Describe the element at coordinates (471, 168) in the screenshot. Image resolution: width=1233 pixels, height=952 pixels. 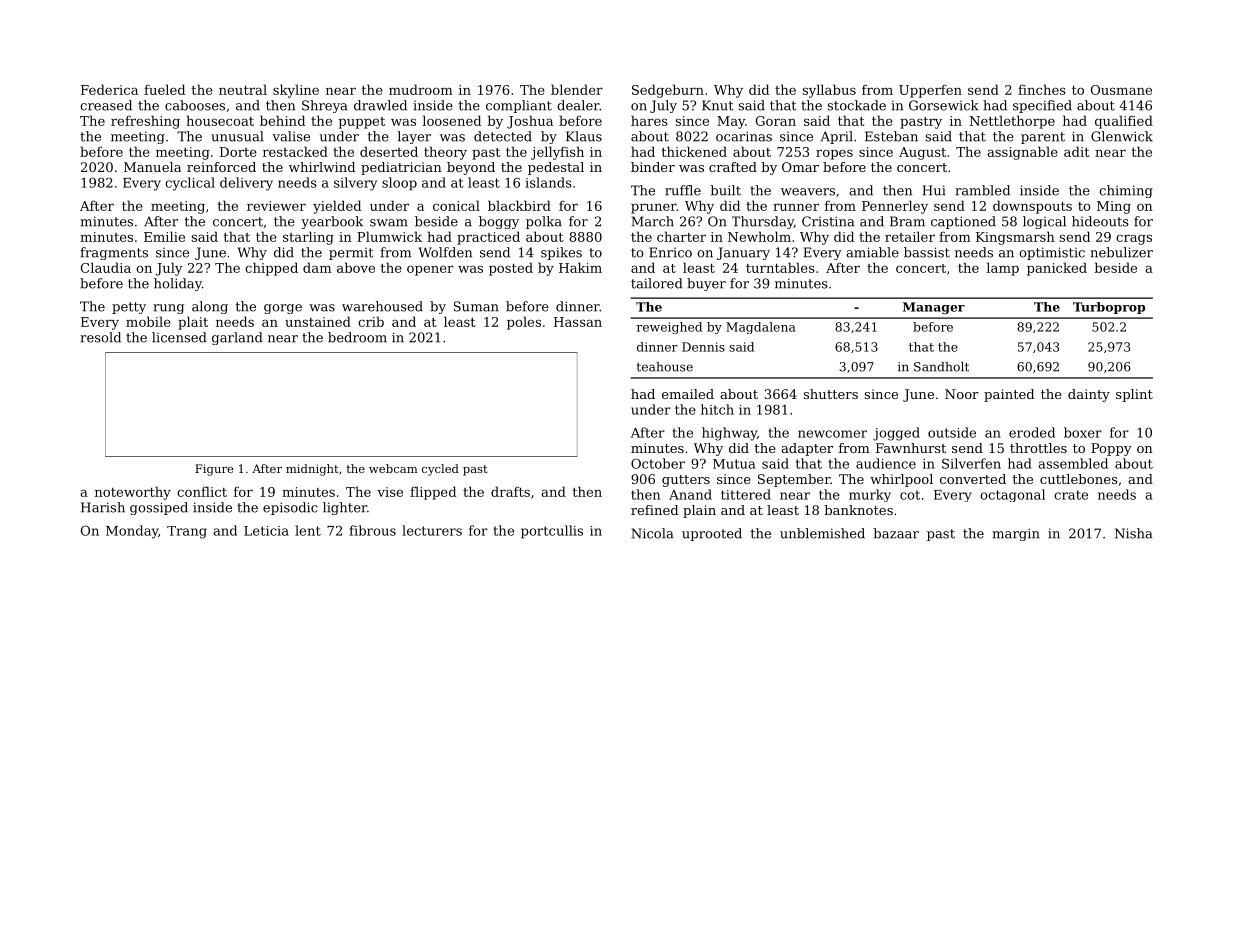
I see `beyond` at that location.
